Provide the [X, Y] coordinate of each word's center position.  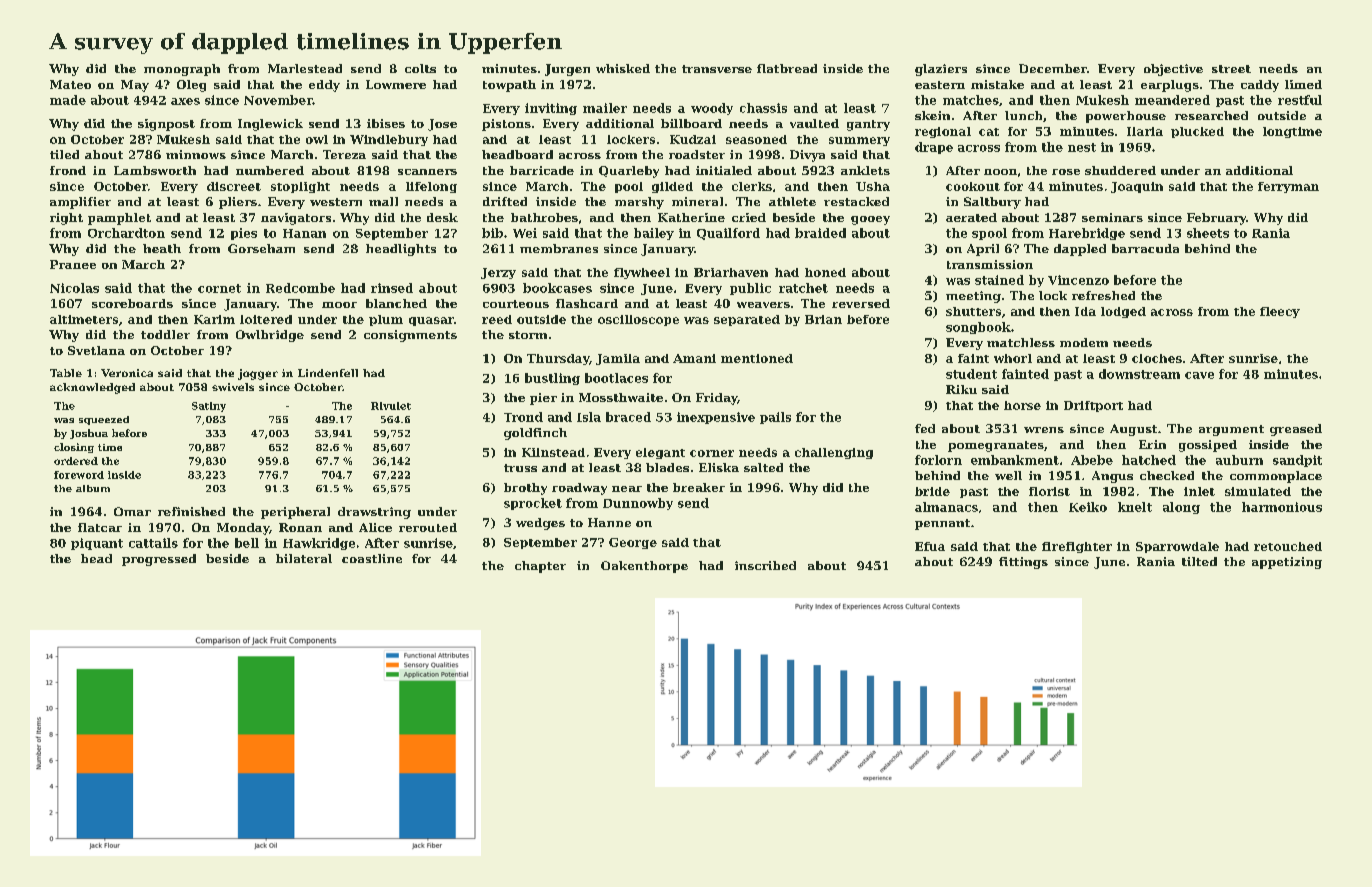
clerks [752, 186]
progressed [159, 560]
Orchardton [126, 233]
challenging [834, 453]
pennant [942, 524]
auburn [1239, 460]
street [1231, 69]
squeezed [104, 420]
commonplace [1276, 477]
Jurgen [567, 70]
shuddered [1120, 170]
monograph [182, 70]
